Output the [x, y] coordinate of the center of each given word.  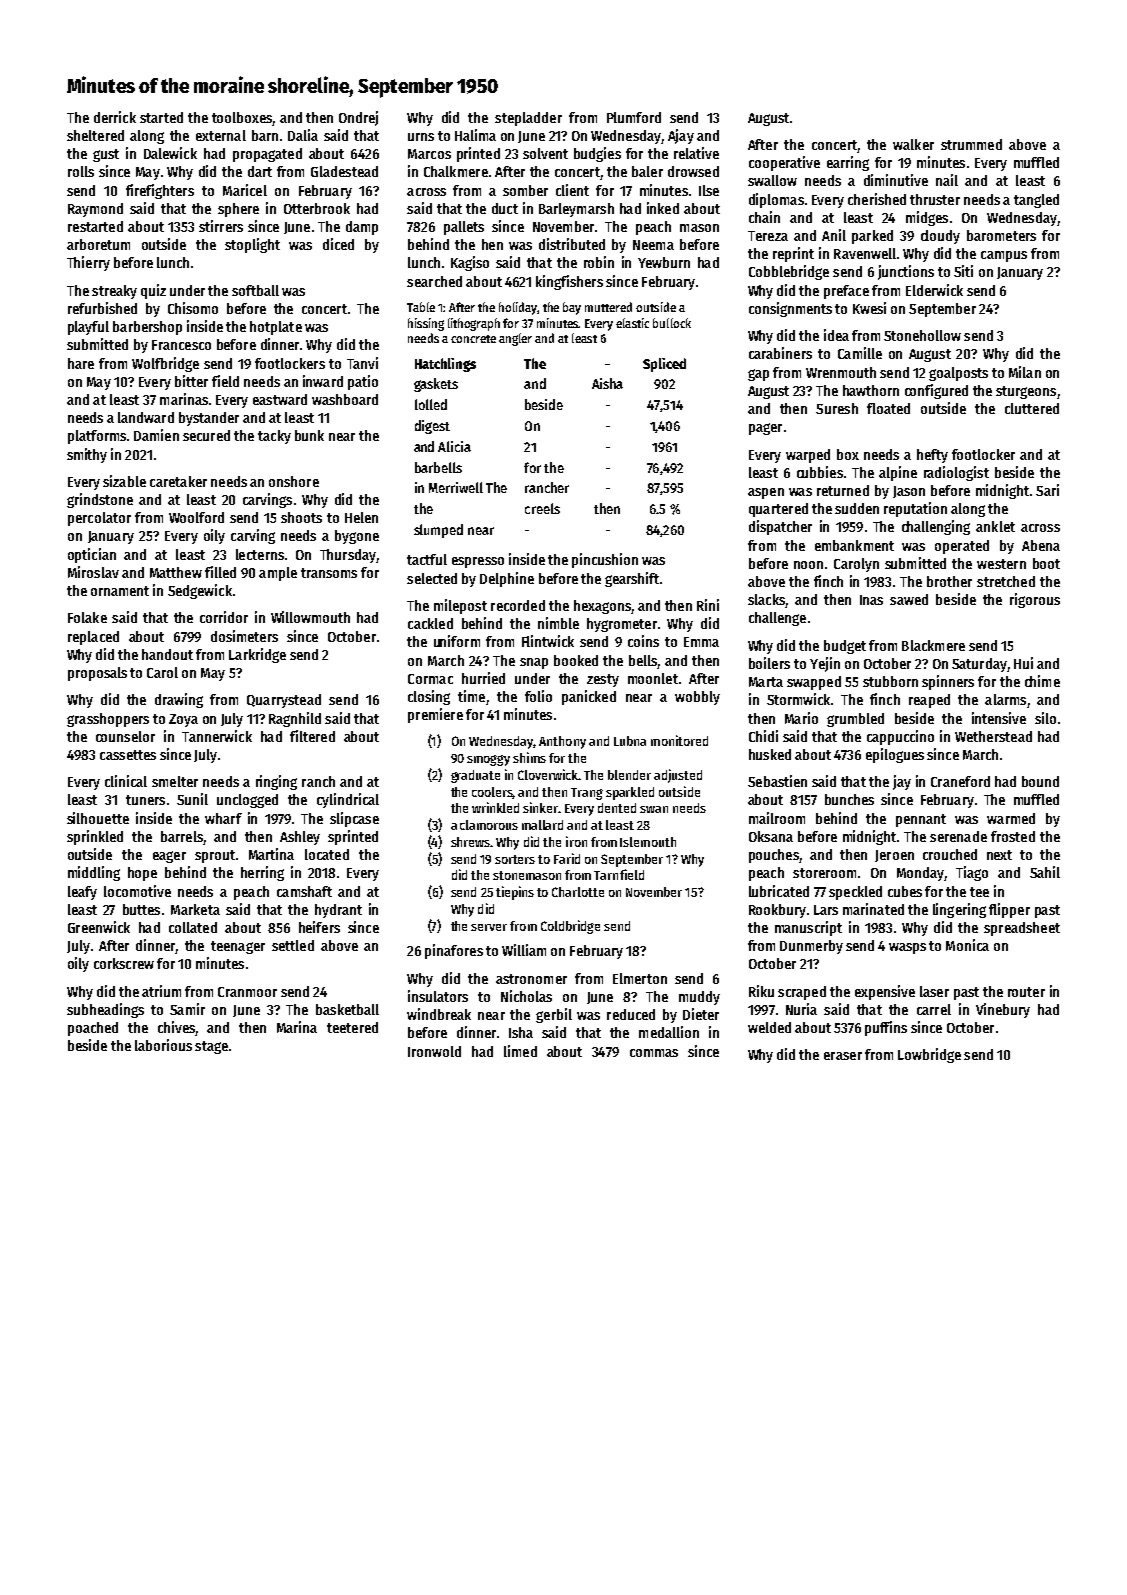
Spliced [664, 365]
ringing [276, 782]
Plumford [634, 117]
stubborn [890, 681]
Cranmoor [247, 992]
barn [265, 135]
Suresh [837, 408]
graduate [475, 776]
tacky [274, 437]
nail [947, 180]
